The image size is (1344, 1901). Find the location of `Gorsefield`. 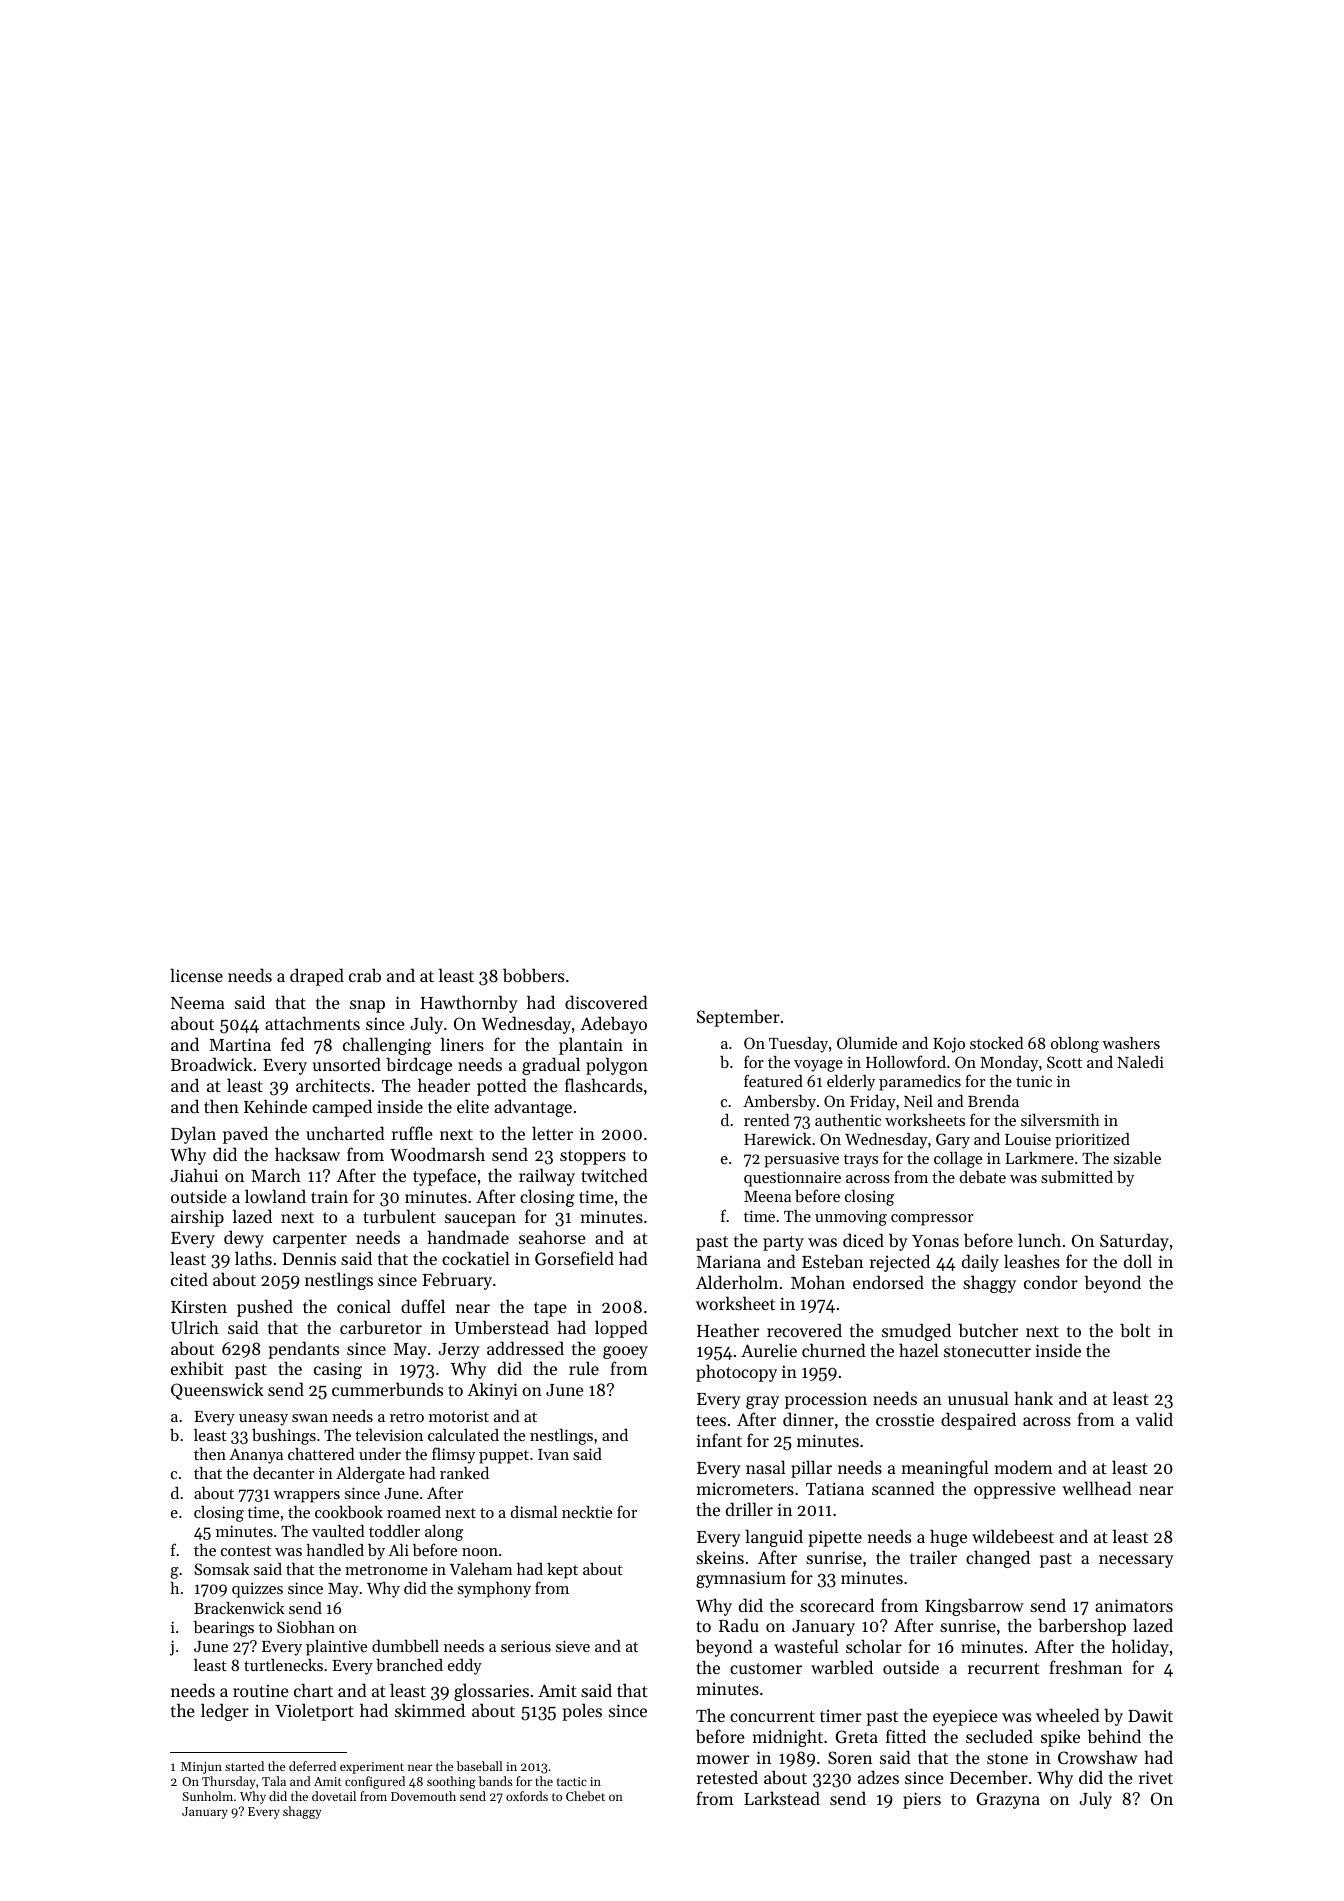

Gorsefield is located at coordinates (574, 1258).
